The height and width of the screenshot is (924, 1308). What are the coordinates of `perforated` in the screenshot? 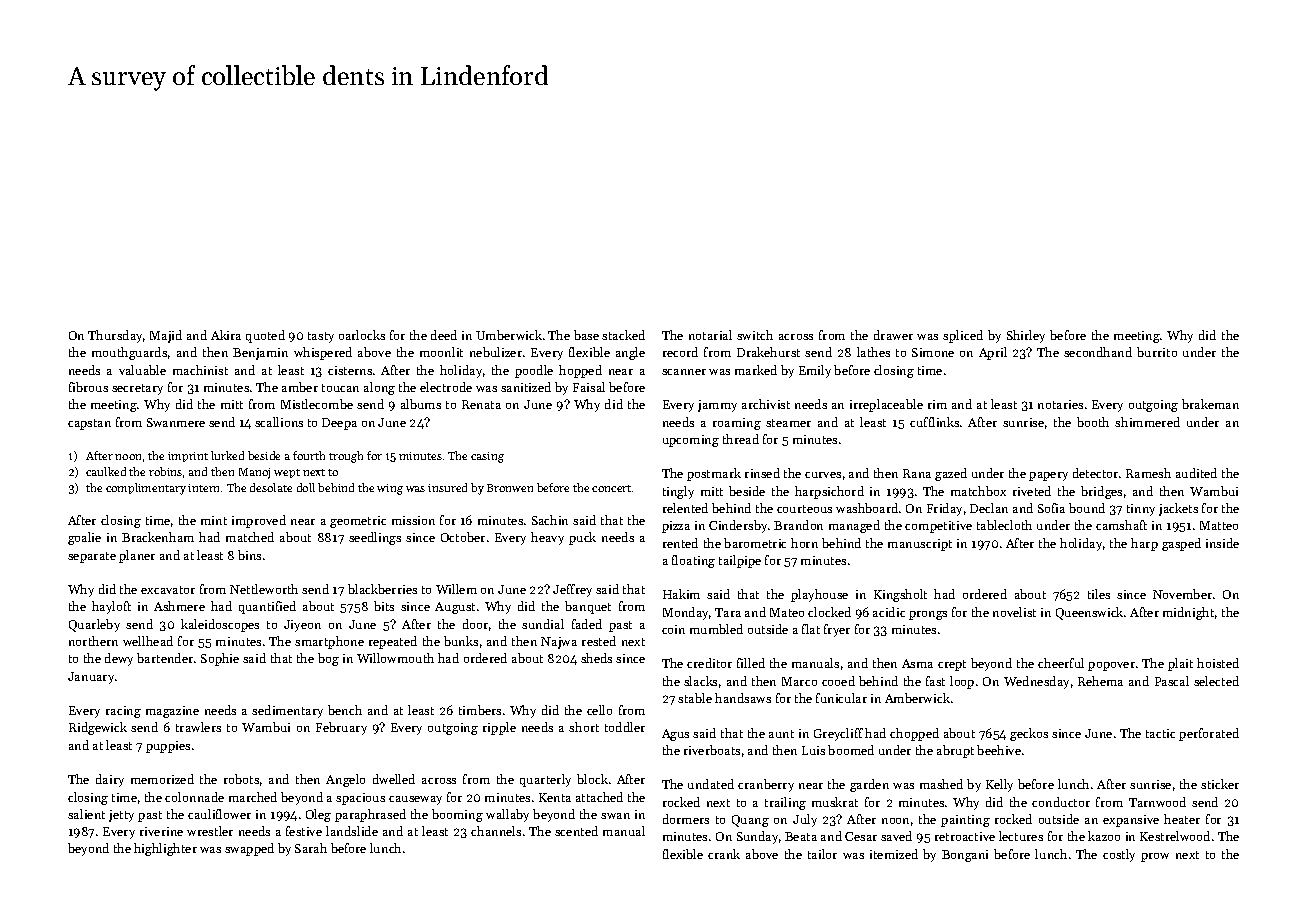 It's located at (1209, 734).
